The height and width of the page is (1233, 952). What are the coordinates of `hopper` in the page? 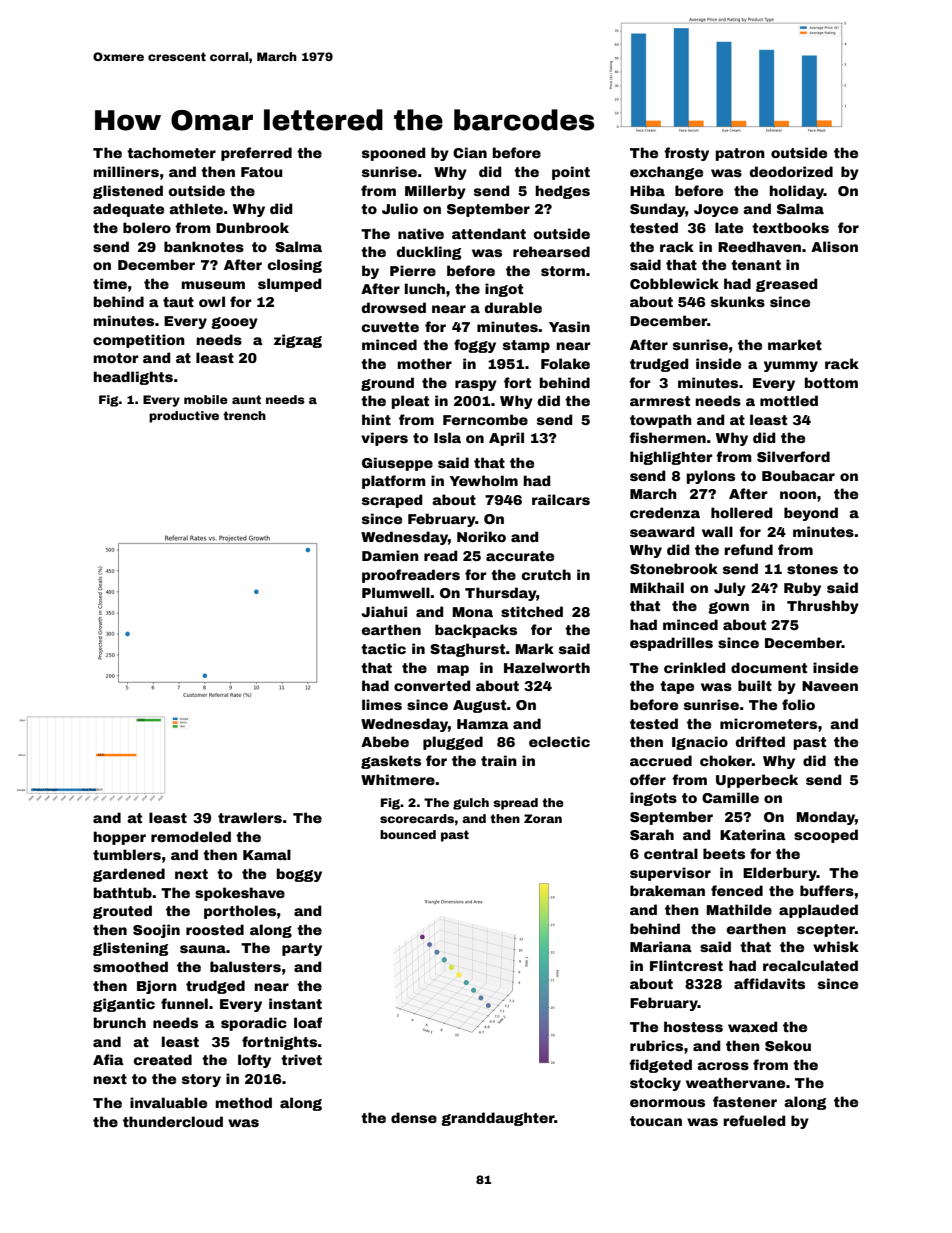 It's located at (119, 838).
